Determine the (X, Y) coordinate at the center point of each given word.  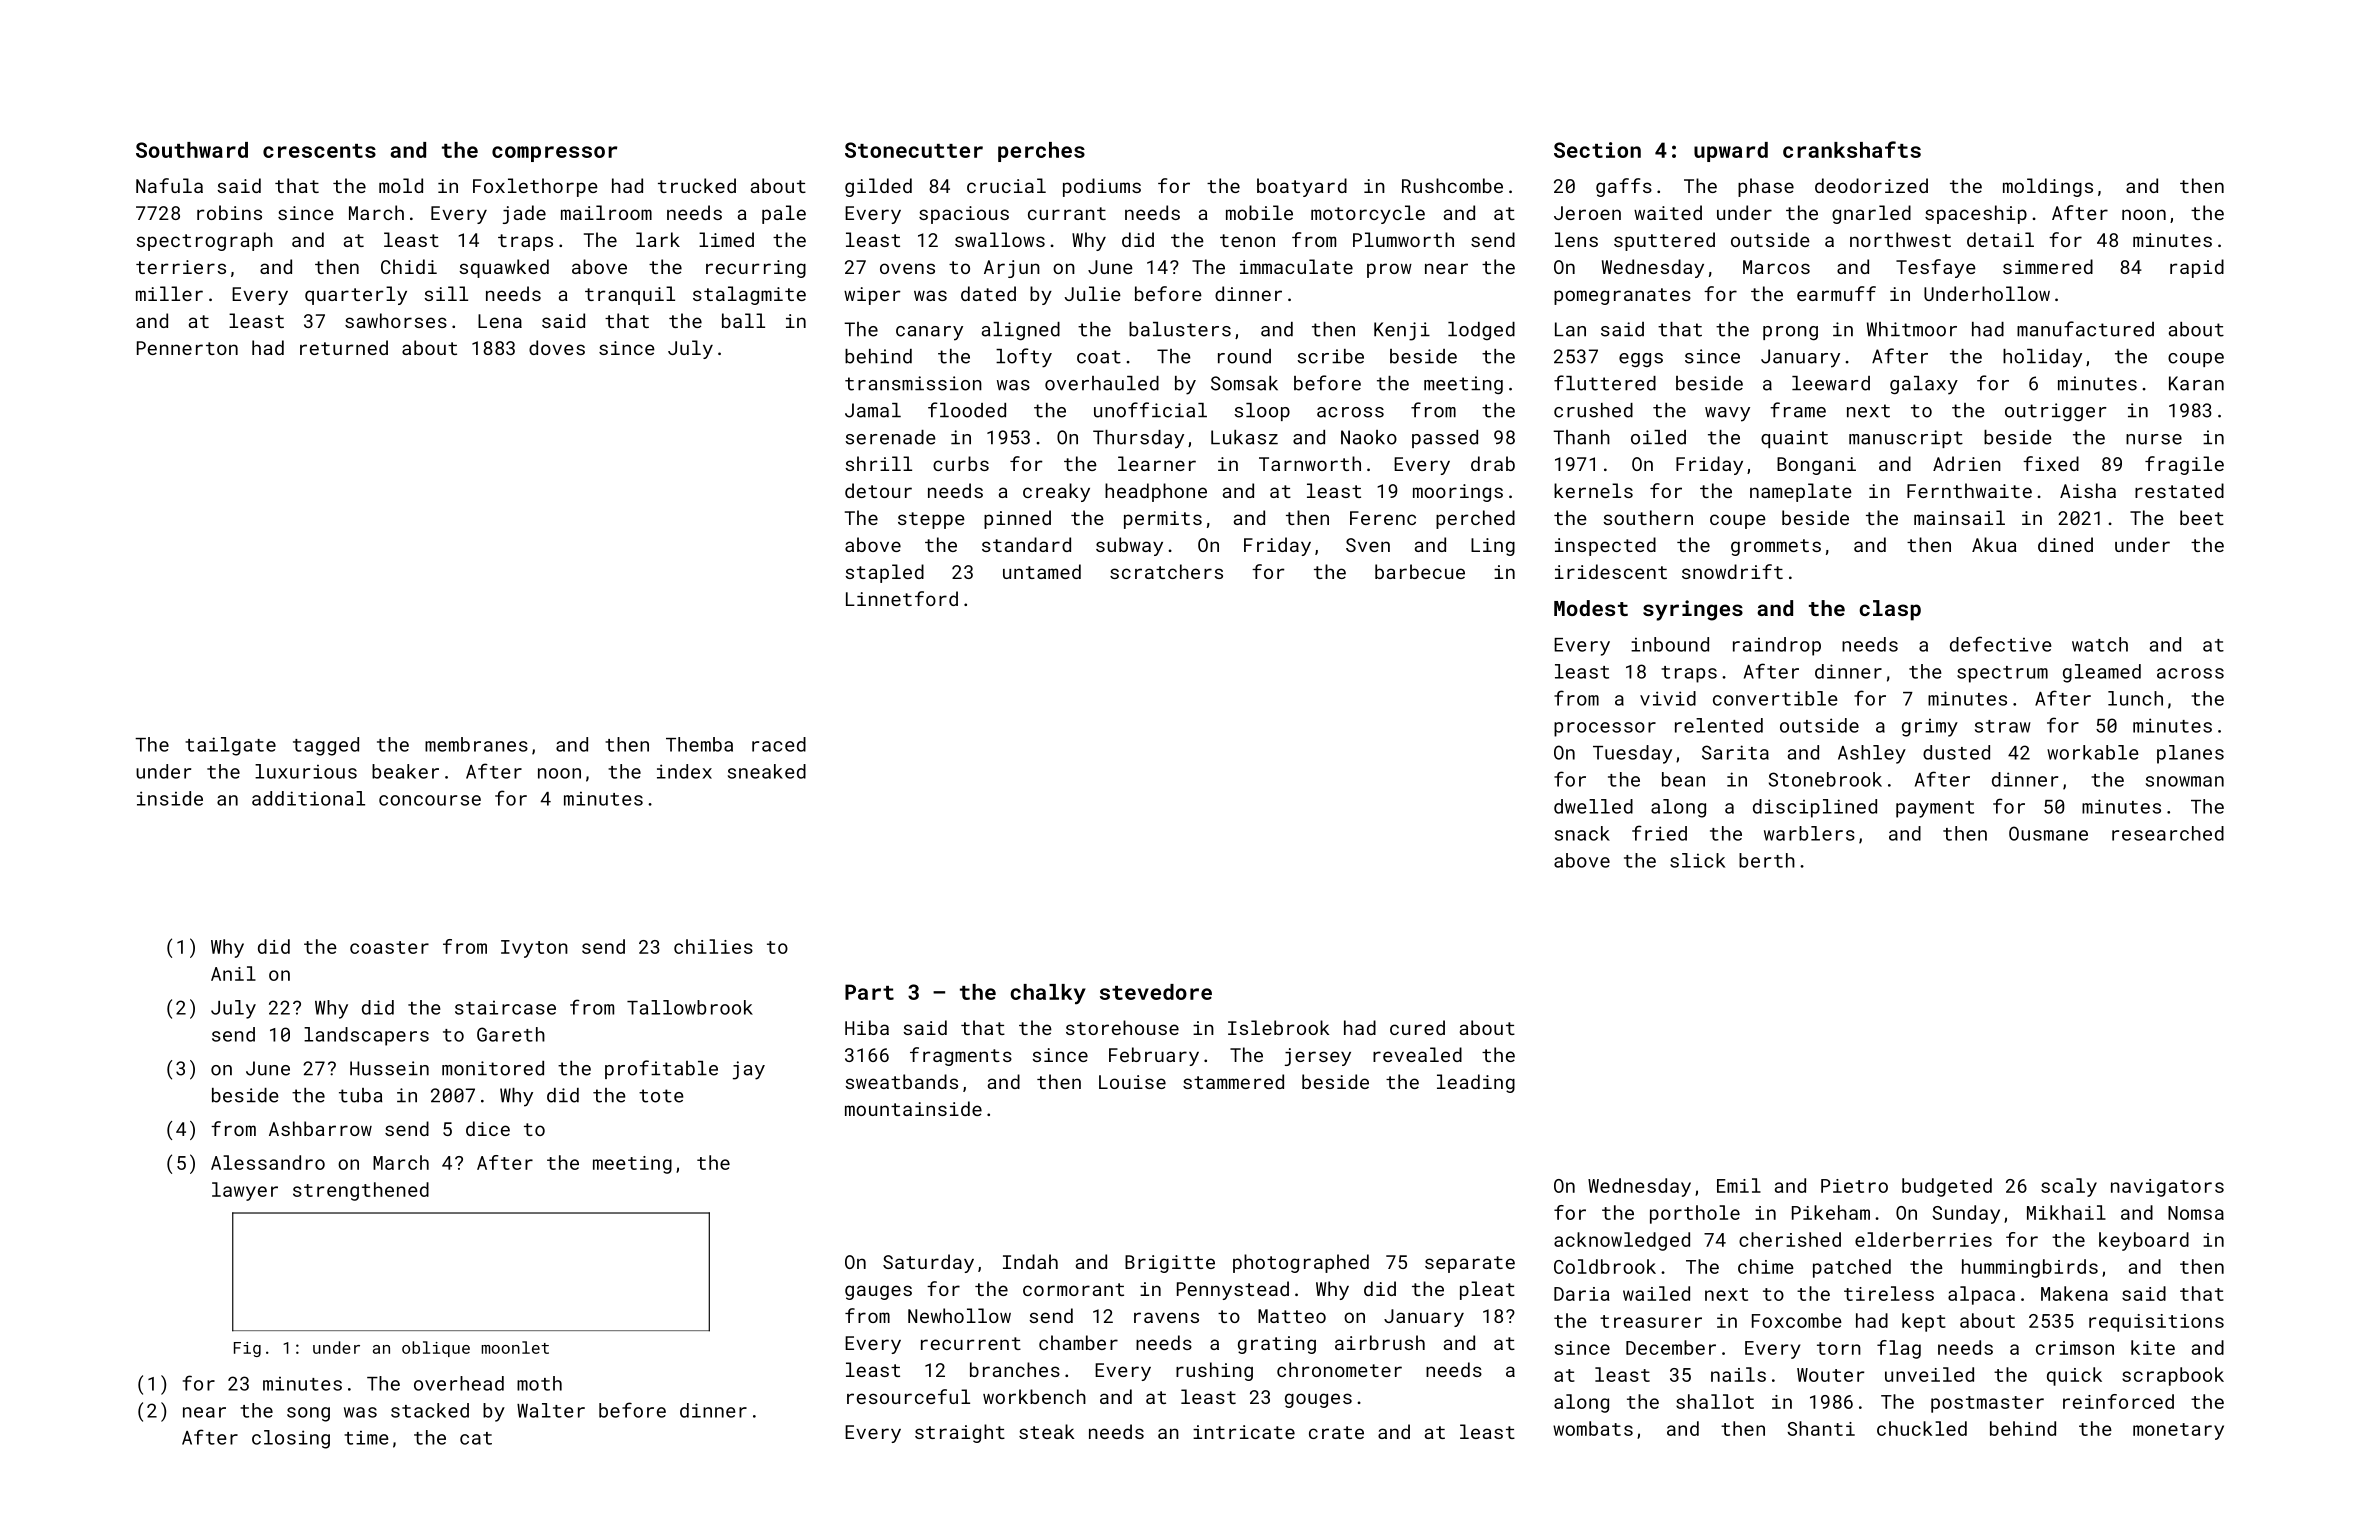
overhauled (1102, 383)
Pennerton (187, 348)
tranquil (630, 295)
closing (291, 1439)
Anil (233, 973)
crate (1336, 1432)
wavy (1727, 414)
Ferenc (1383, 518)
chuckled (1922, 1428)
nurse (2154, 439)
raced (779, 744)
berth (1767, 860)
